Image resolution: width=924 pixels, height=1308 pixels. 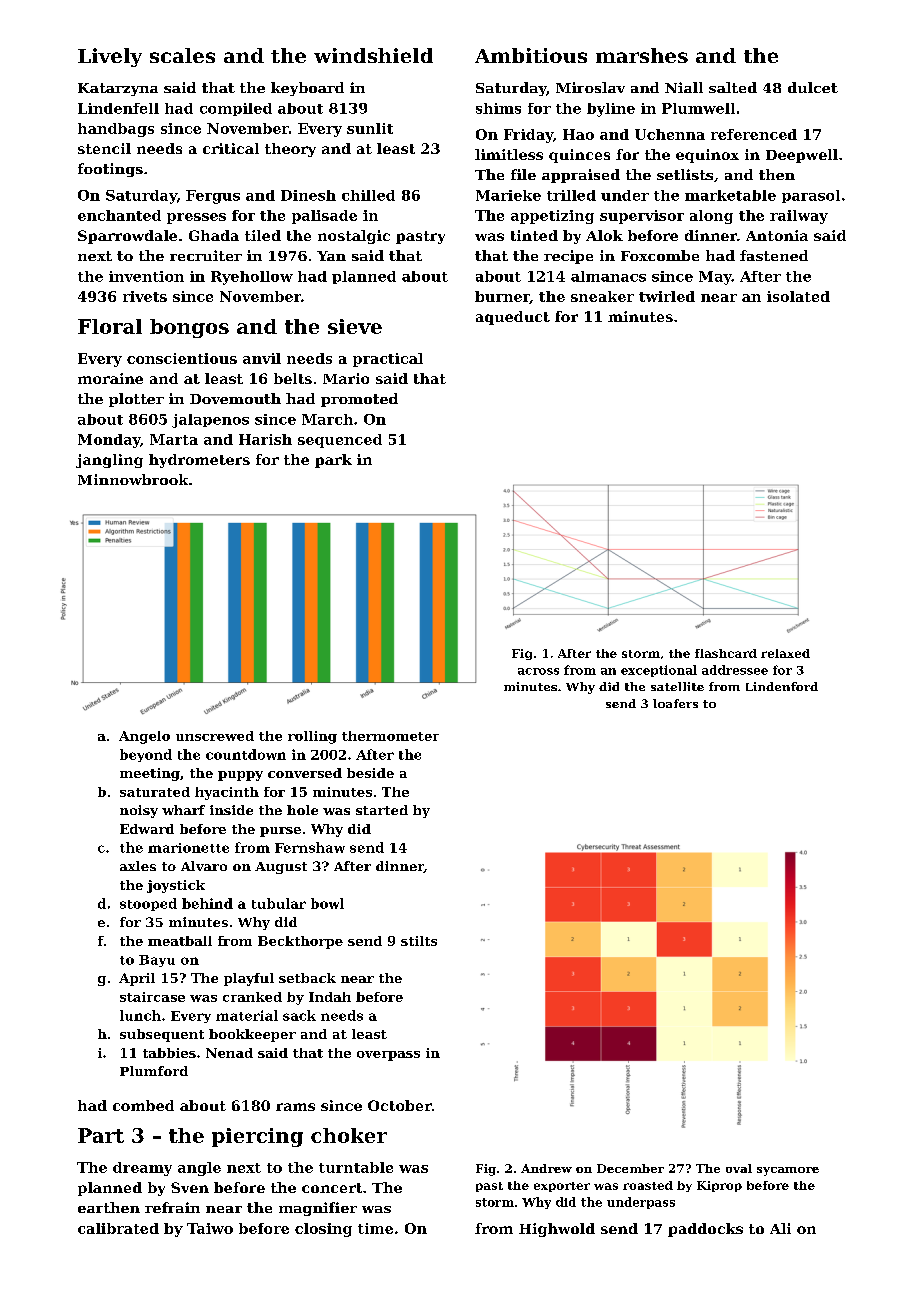 What do you see at coordinates (798, 296) in the document?
I see `isolated` at bounding box center [798, 296].
